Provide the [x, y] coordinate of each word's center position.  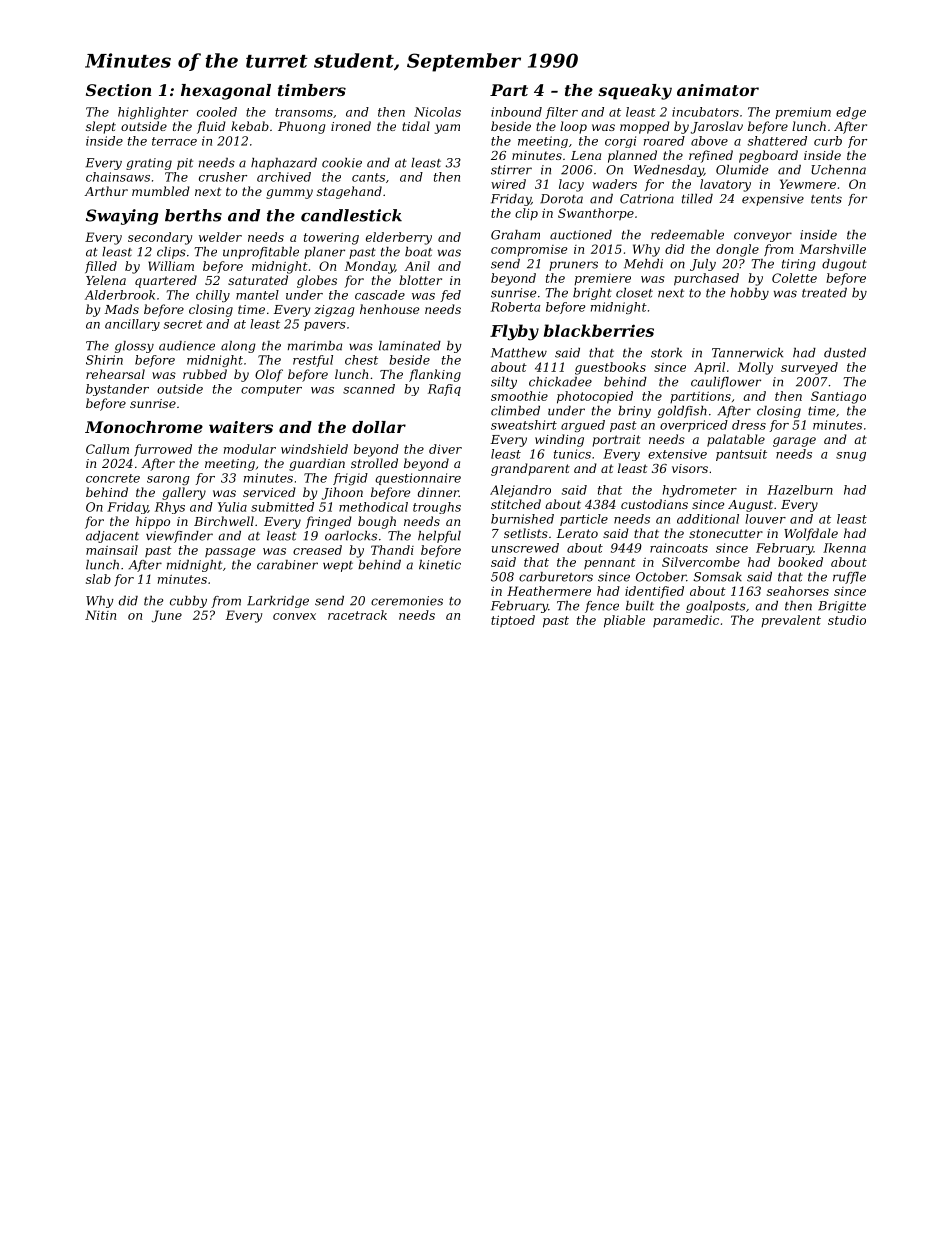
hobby [749, 294]
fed [450, 296]
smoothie [519, 396]
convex [294, 616]
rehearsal [115, 374]
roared [664, 141]
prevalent [791, 621]
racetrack [357, 615]
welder [220, 237]
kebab [250, 126]
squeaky [635, 92]
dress [749, 425]
